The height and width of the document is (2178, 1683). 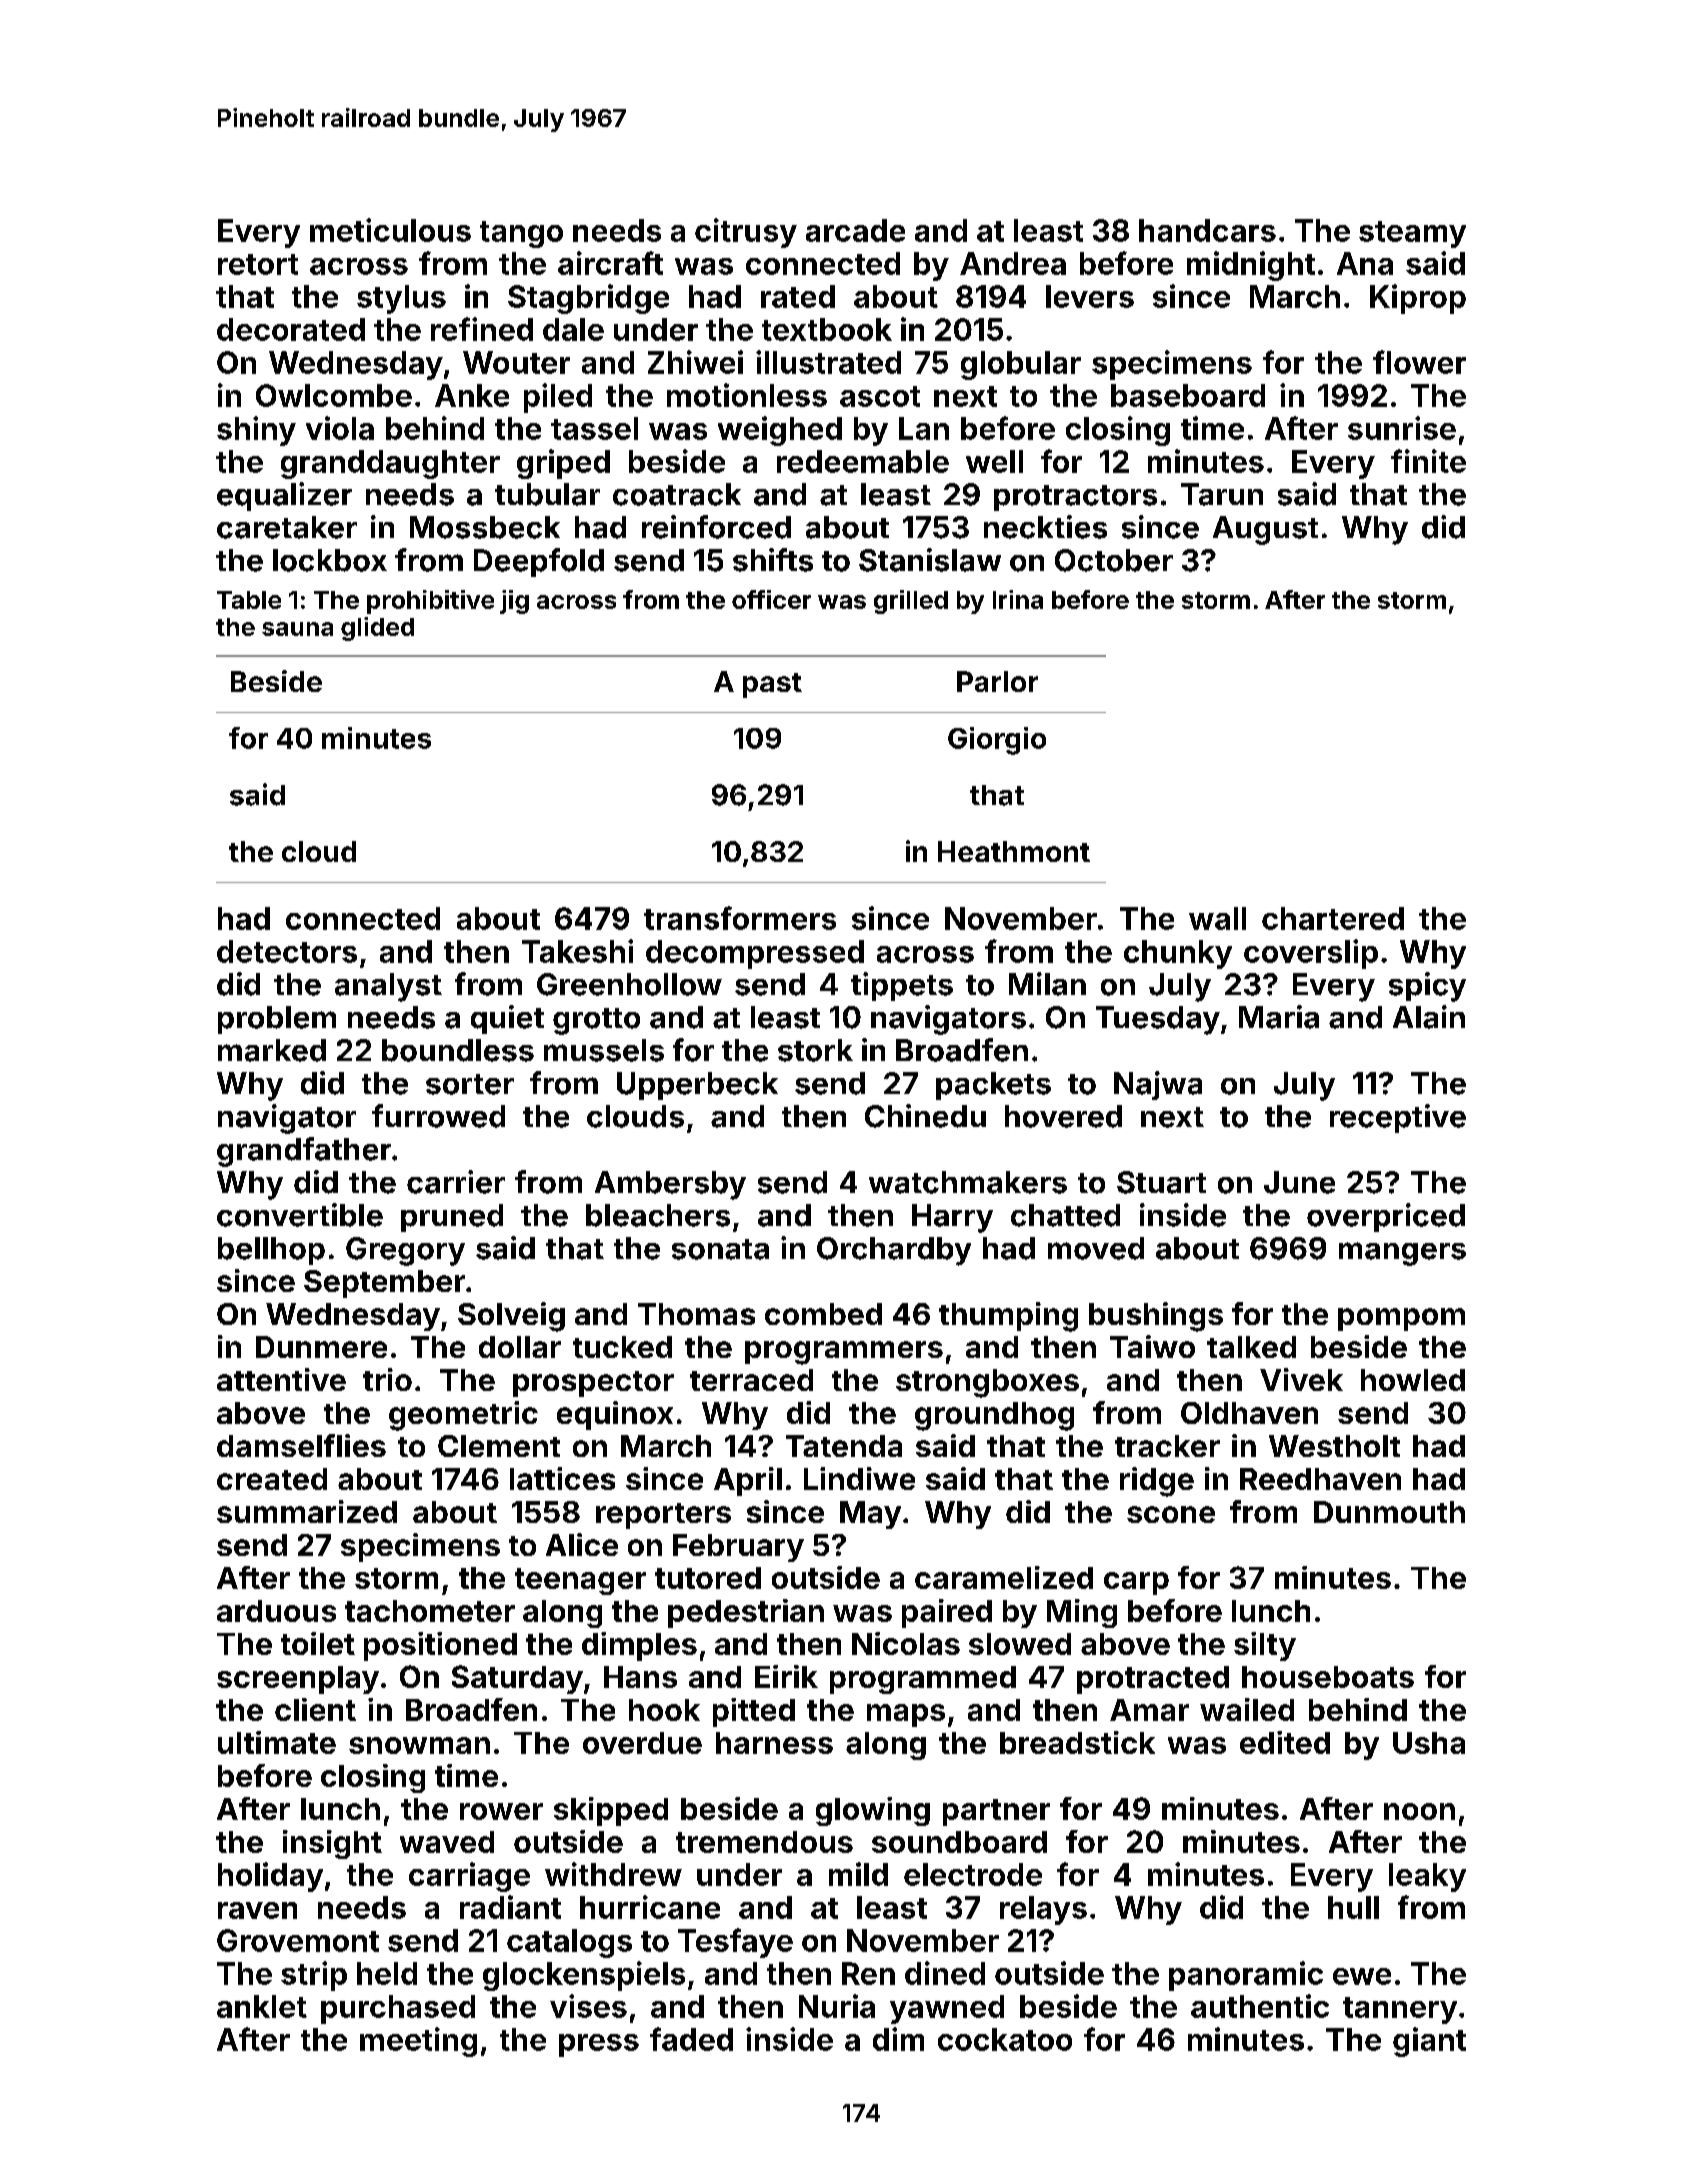 What do you see at coordinates (1005, 2039) in the document?
I see `cockatoo` at bounding box center [1005, 2039].
